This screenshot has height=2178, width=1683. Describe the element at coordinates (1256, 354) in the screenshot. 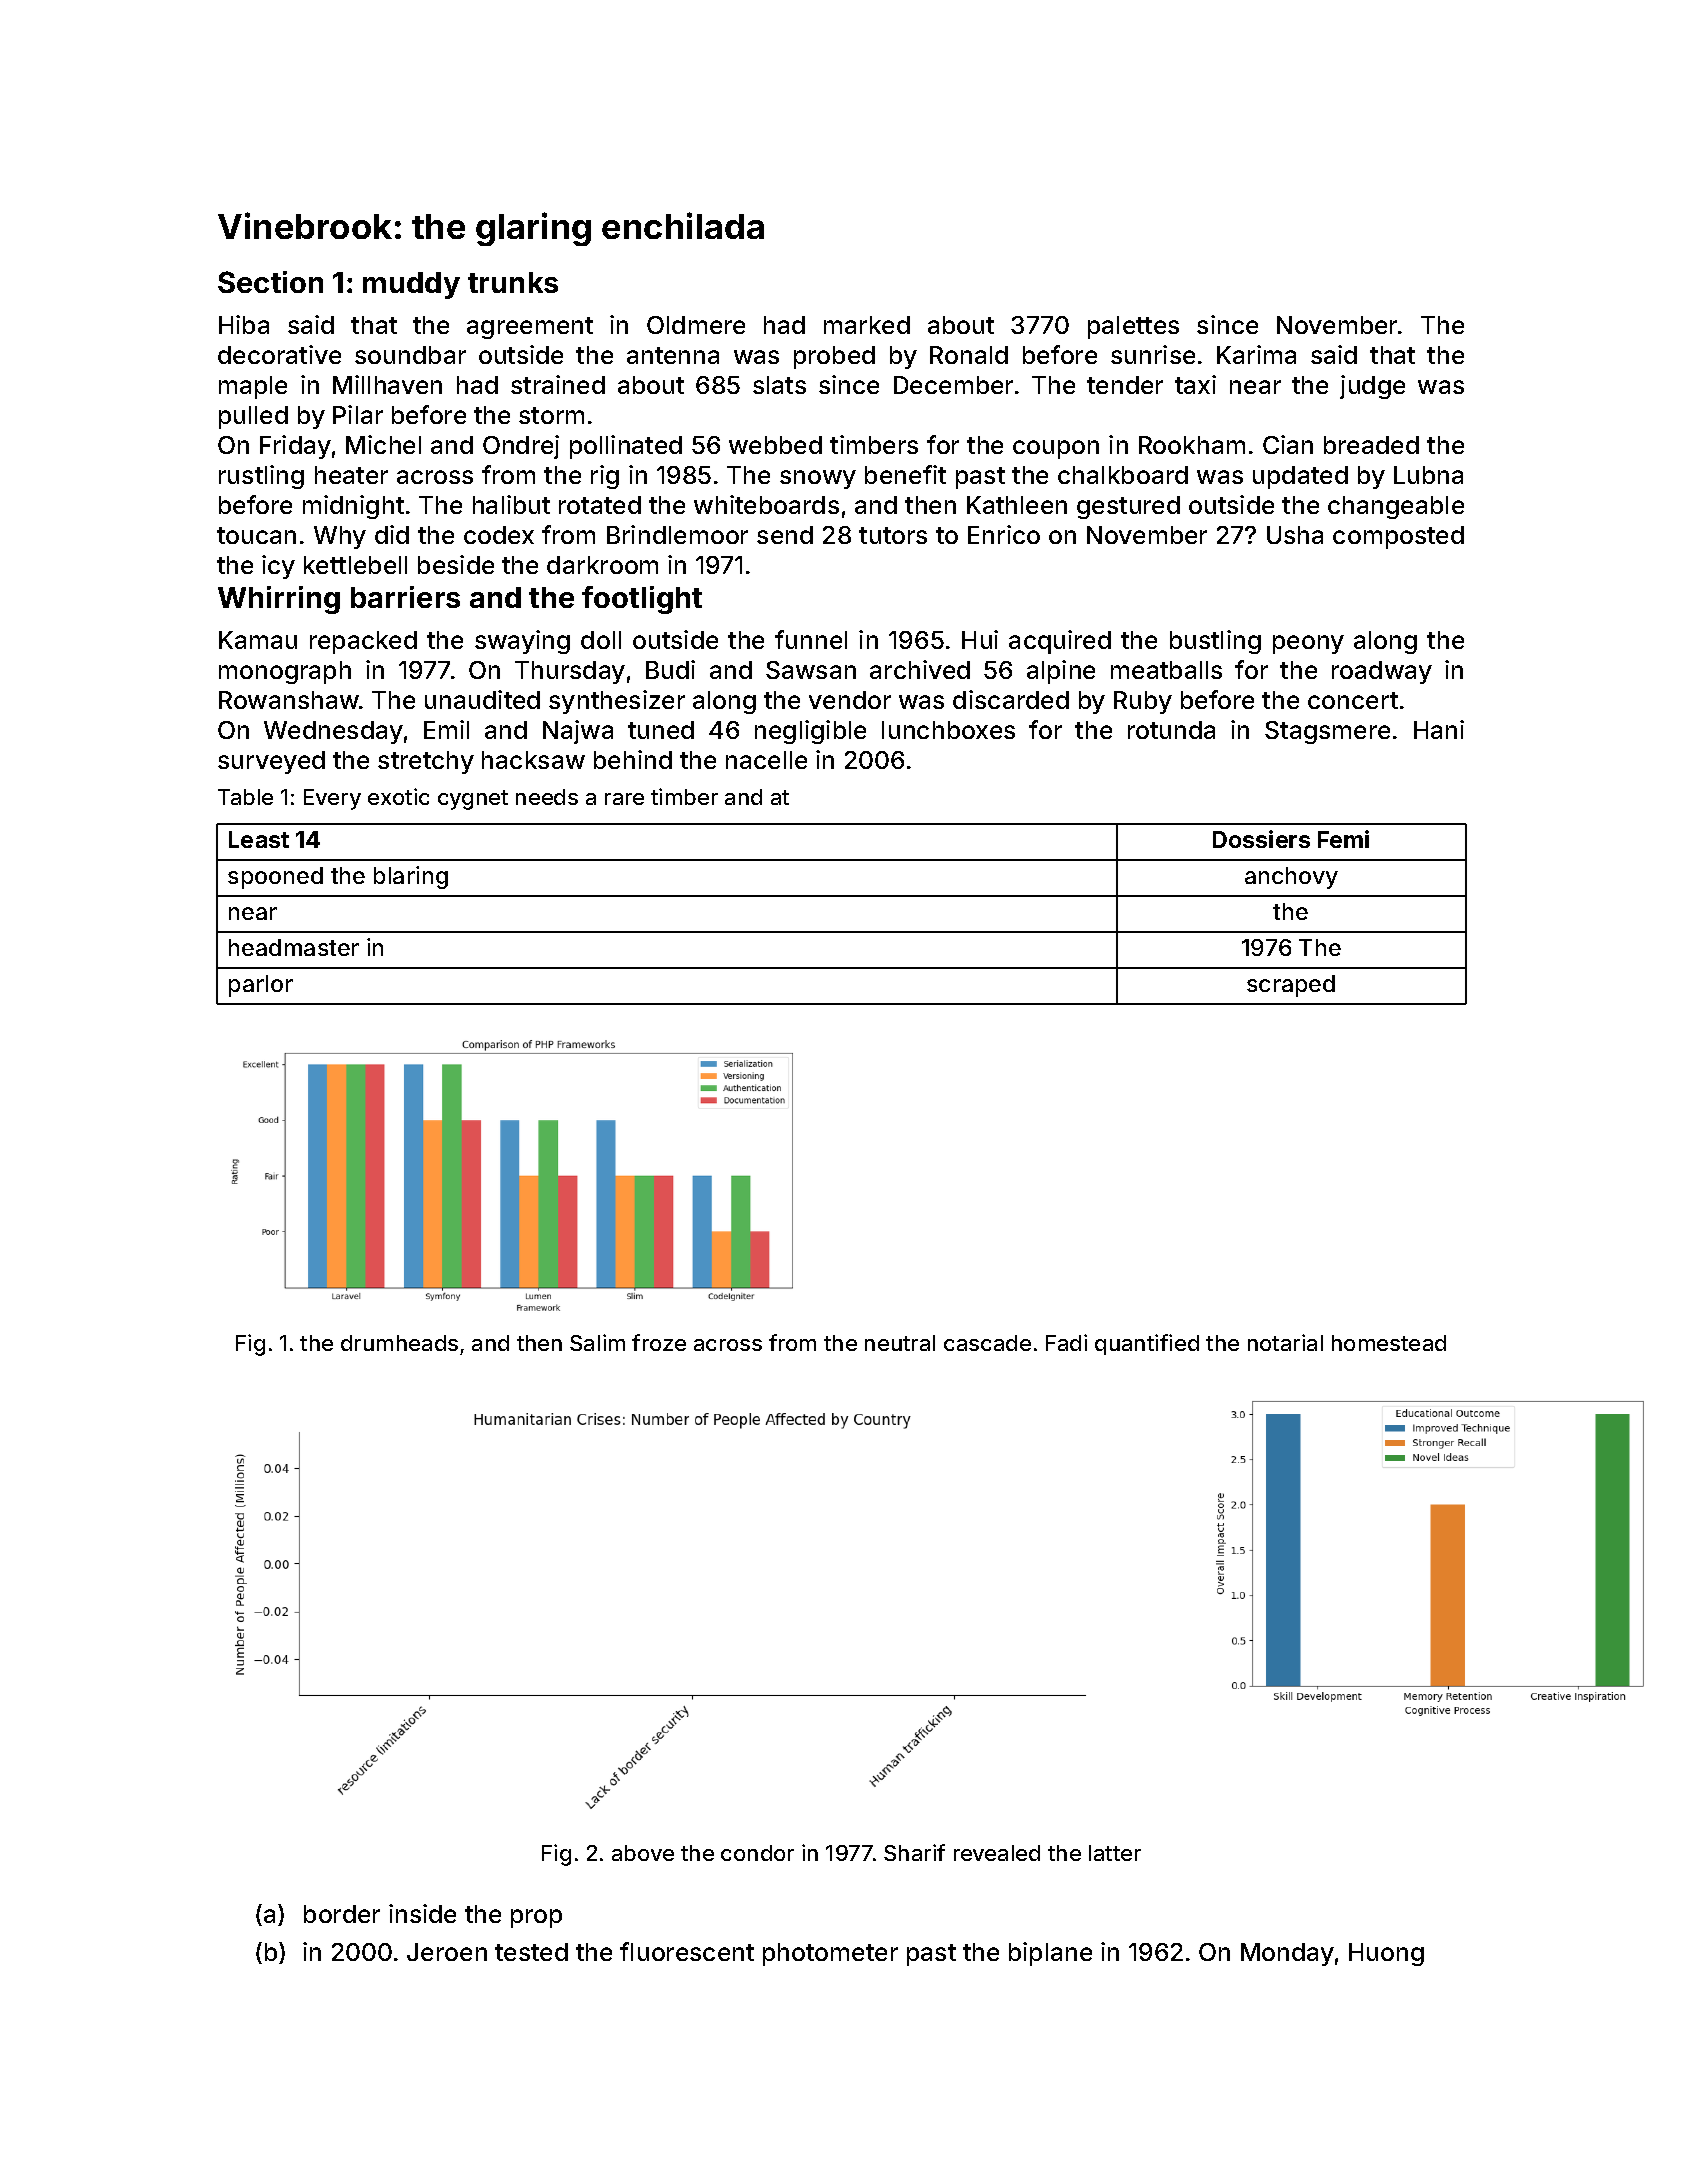

I see `Karima` at that location.
